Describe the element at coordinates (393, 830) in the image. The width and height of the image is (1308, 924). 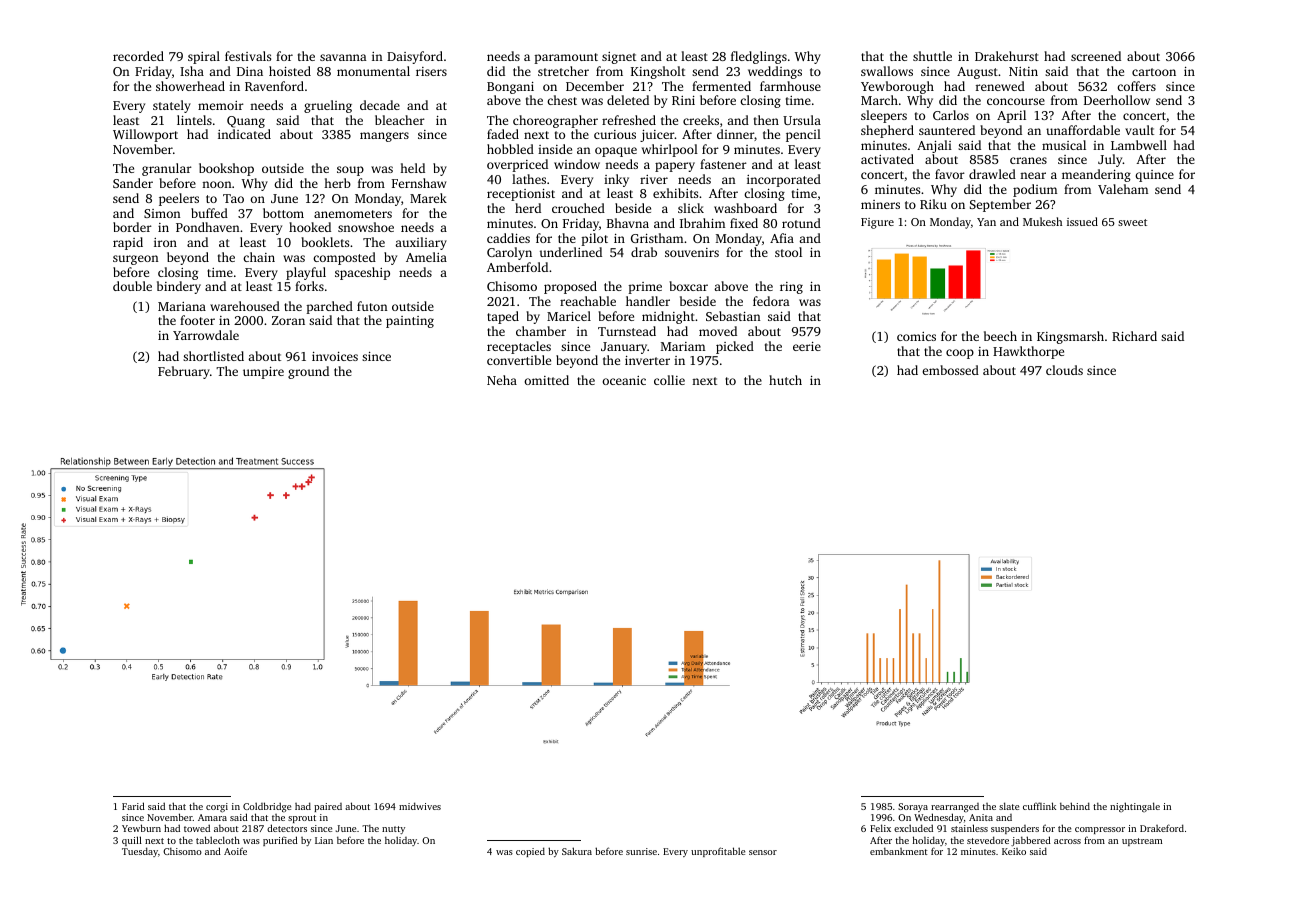
I see `nutty` at that location.
